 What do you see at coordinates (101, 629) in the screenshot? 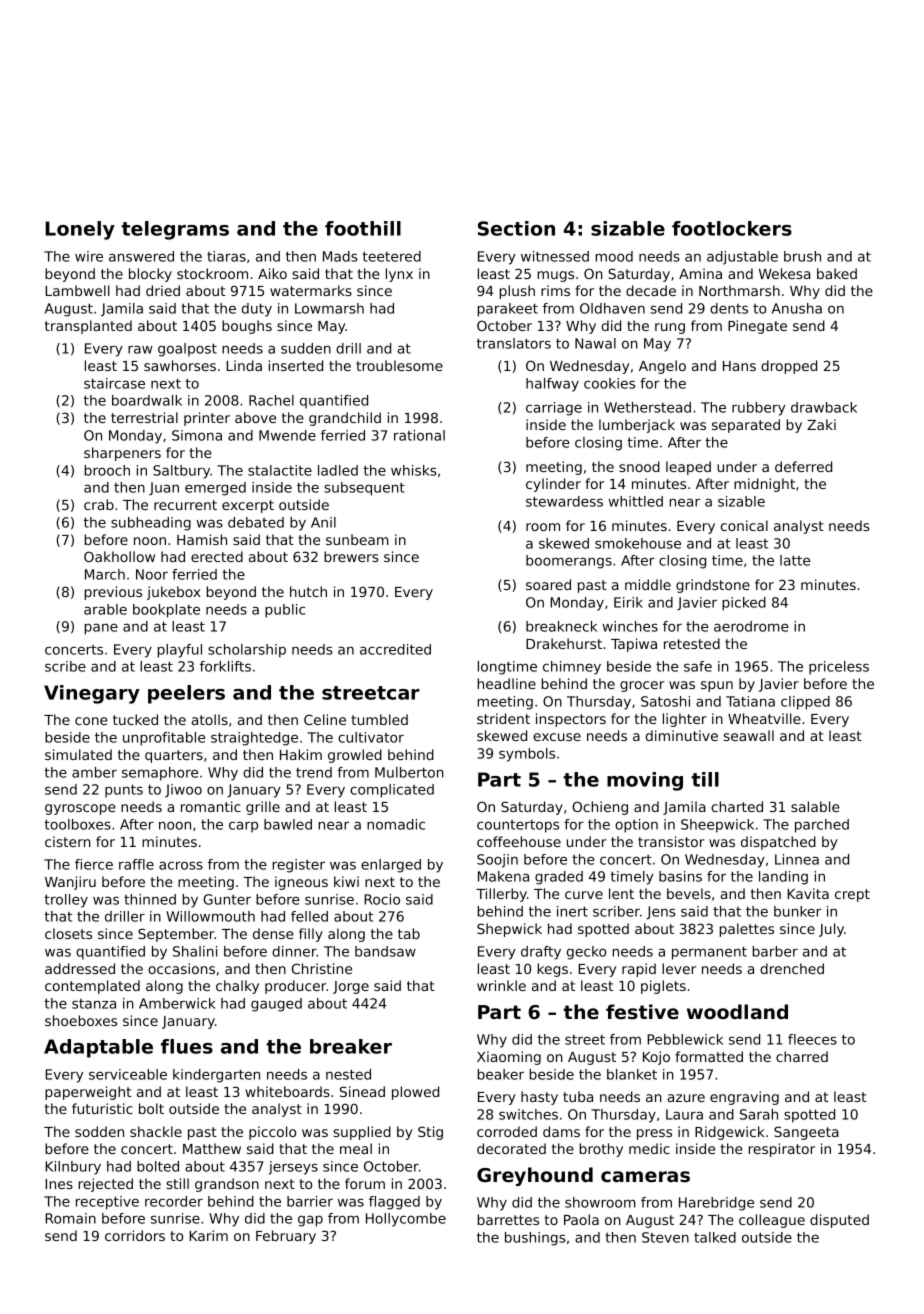
I see `pane` at bounding box center [101, 629].
